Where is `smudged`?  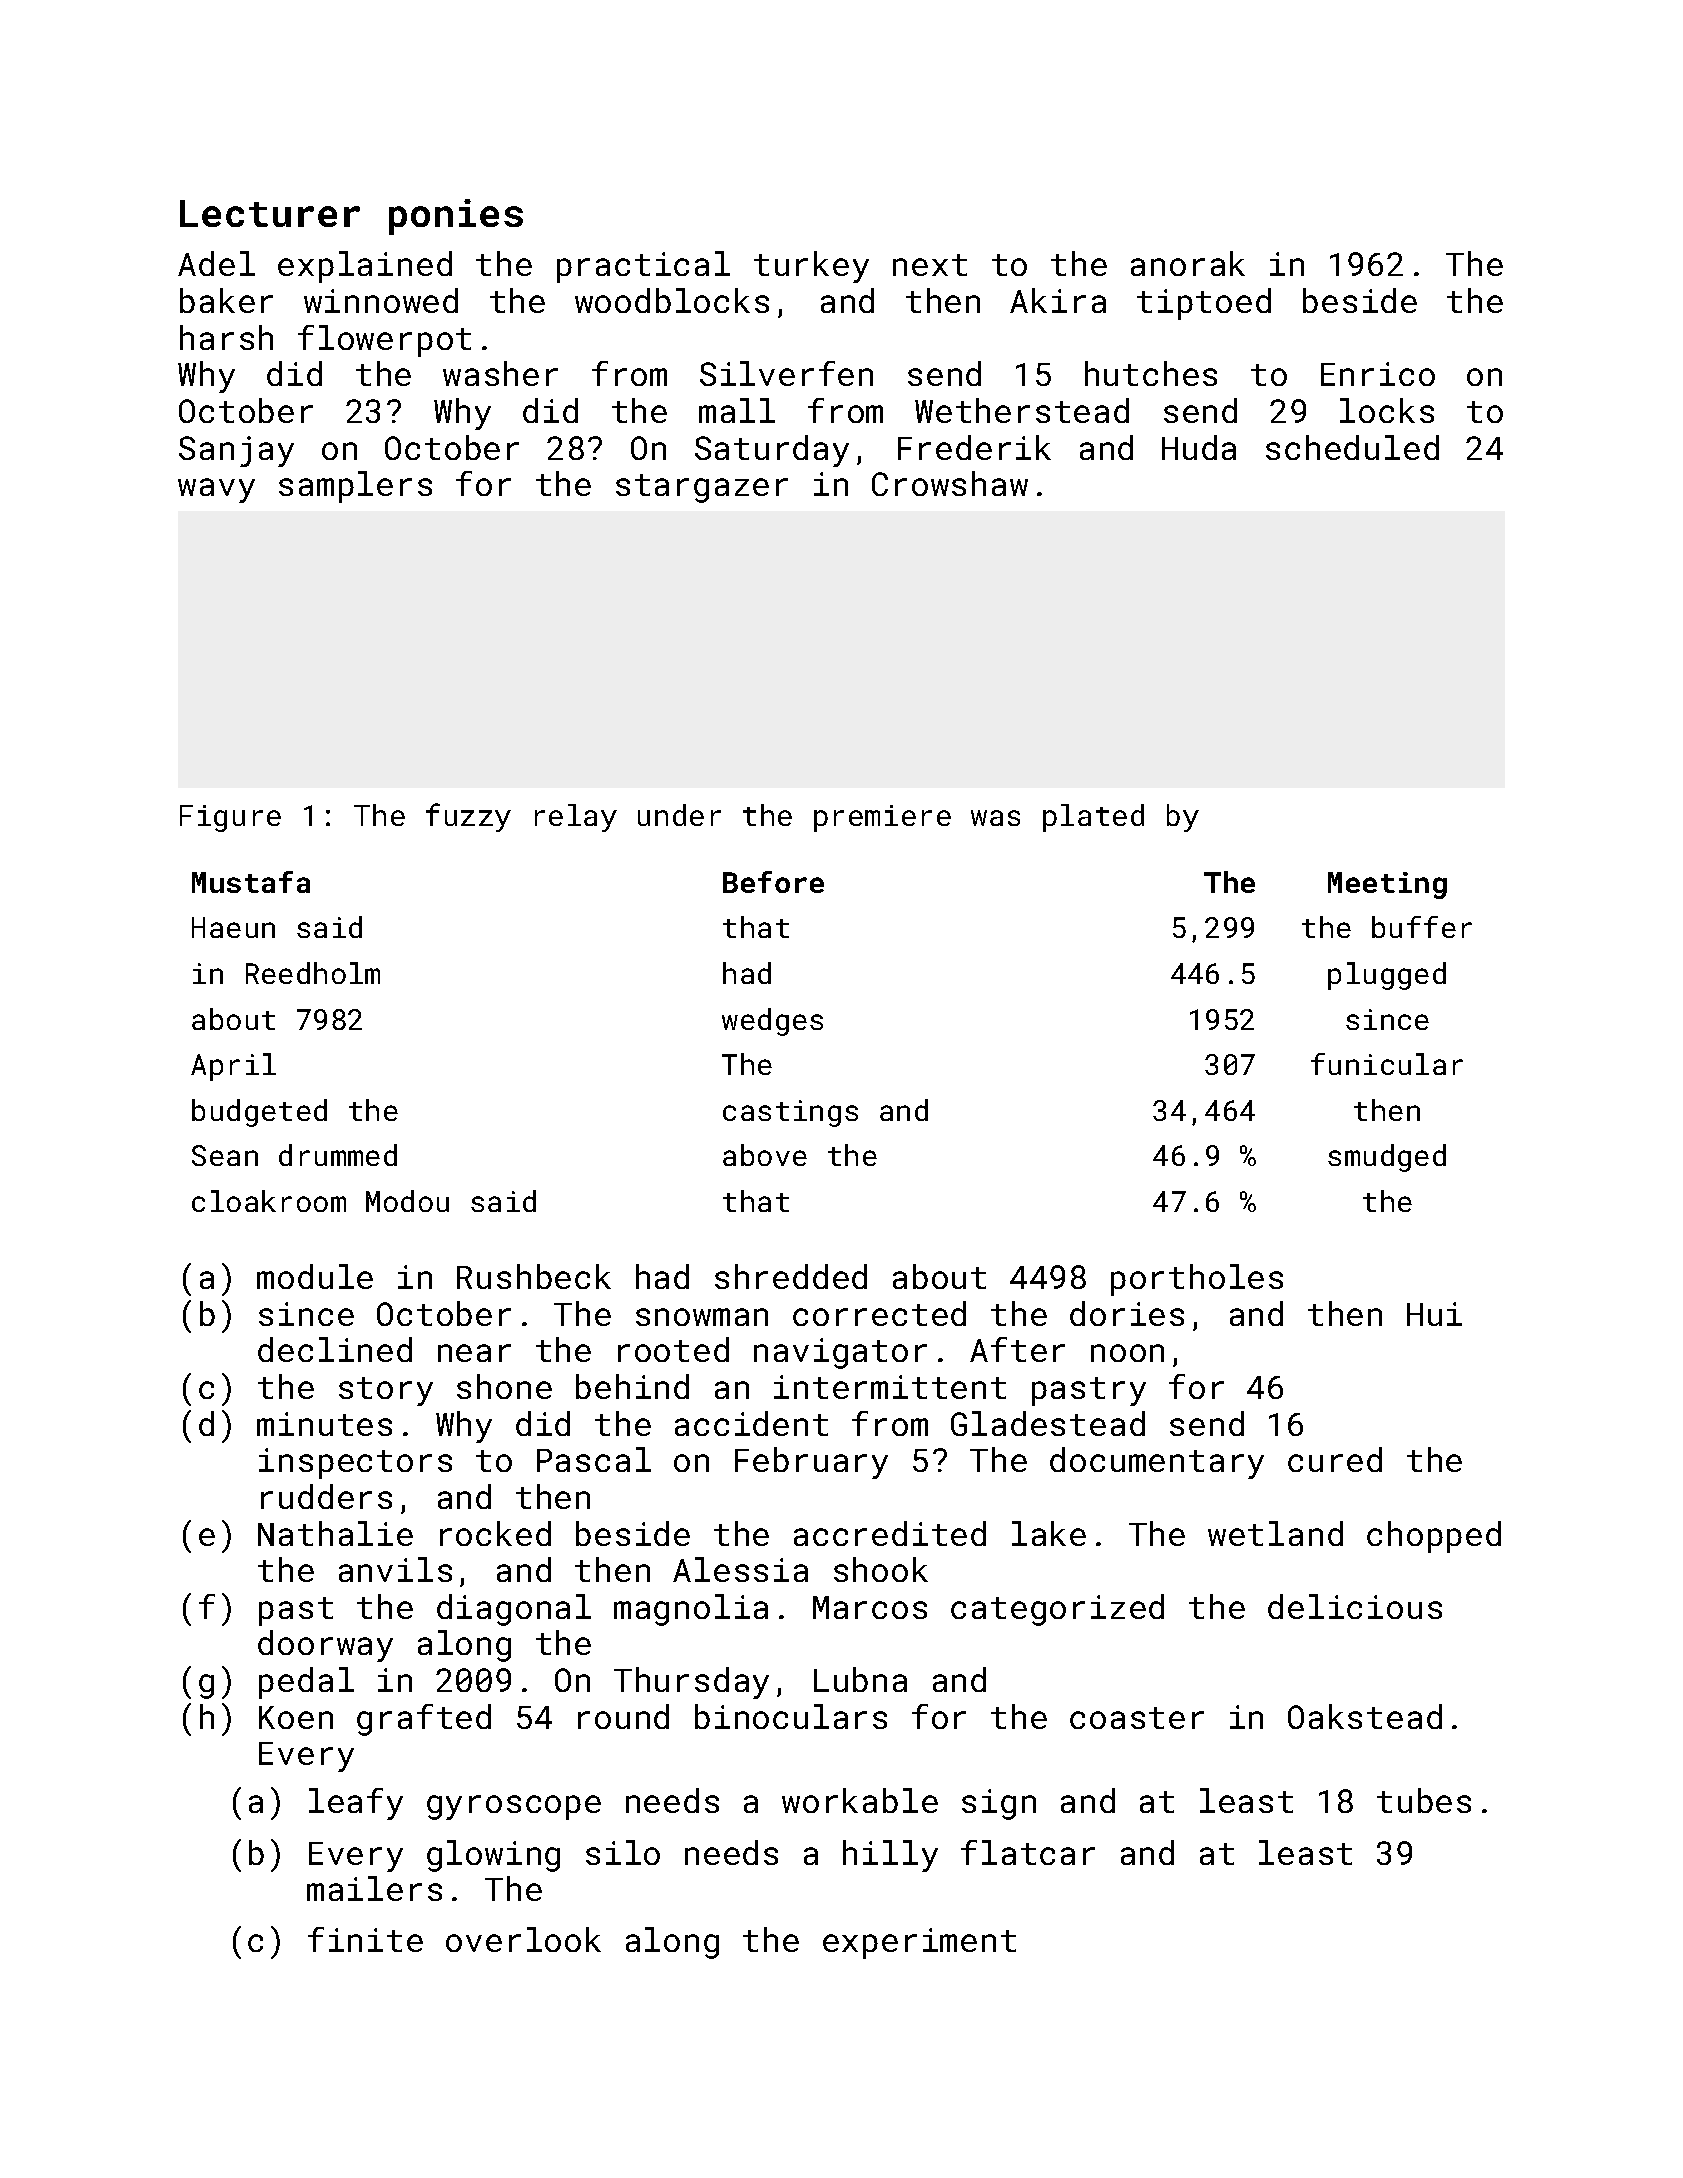
smudged is located at coordinates (1387, 1158).
